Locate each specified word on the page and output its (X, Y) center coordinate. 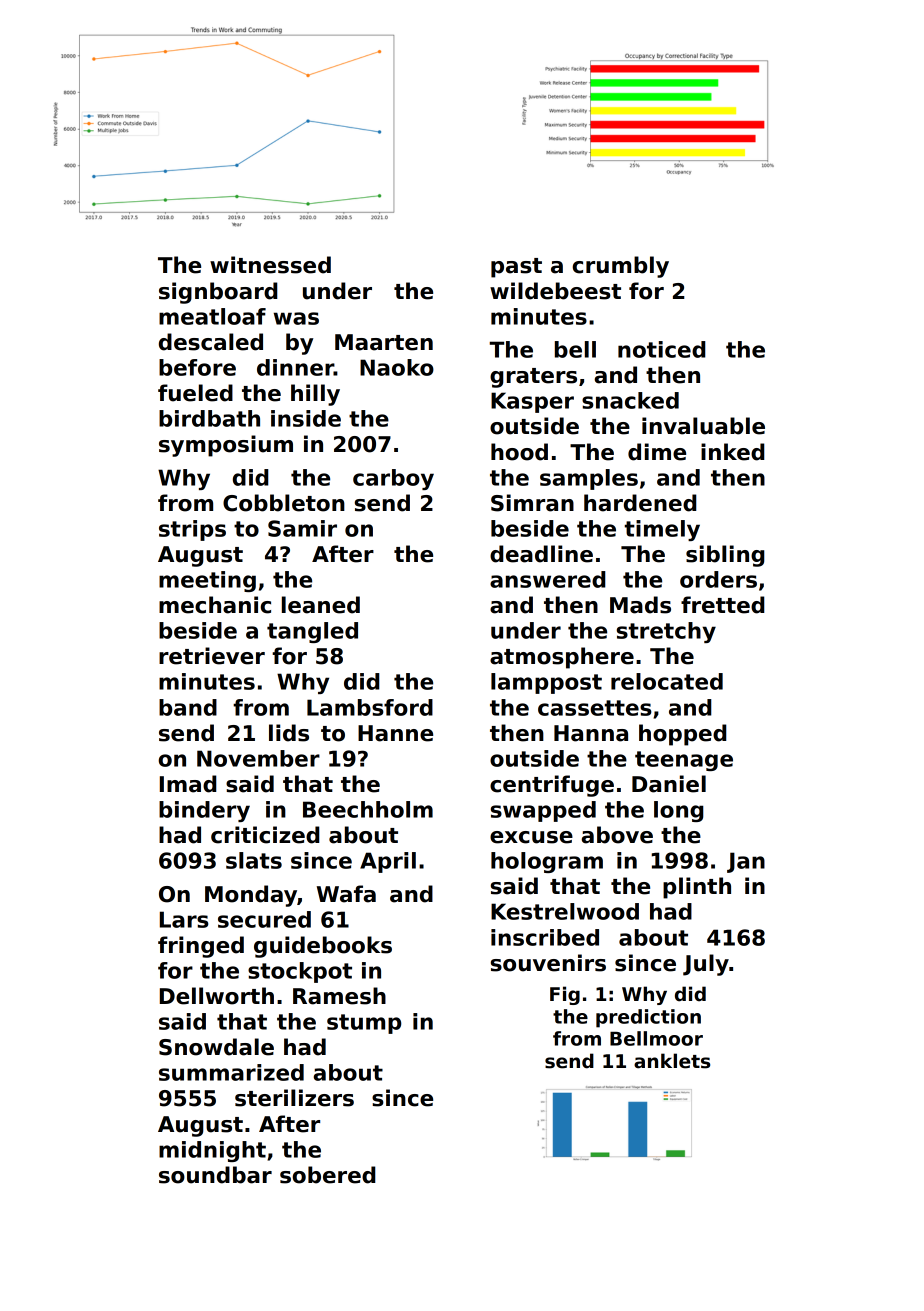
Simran (532, 503)
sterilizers (294, 1098)
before (197, 367)
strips (192, 530)
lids (289, 733)
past (516, 268)
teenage (684, 761)
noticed (661, 349)
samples (589, 479)
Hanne (395, 733)
